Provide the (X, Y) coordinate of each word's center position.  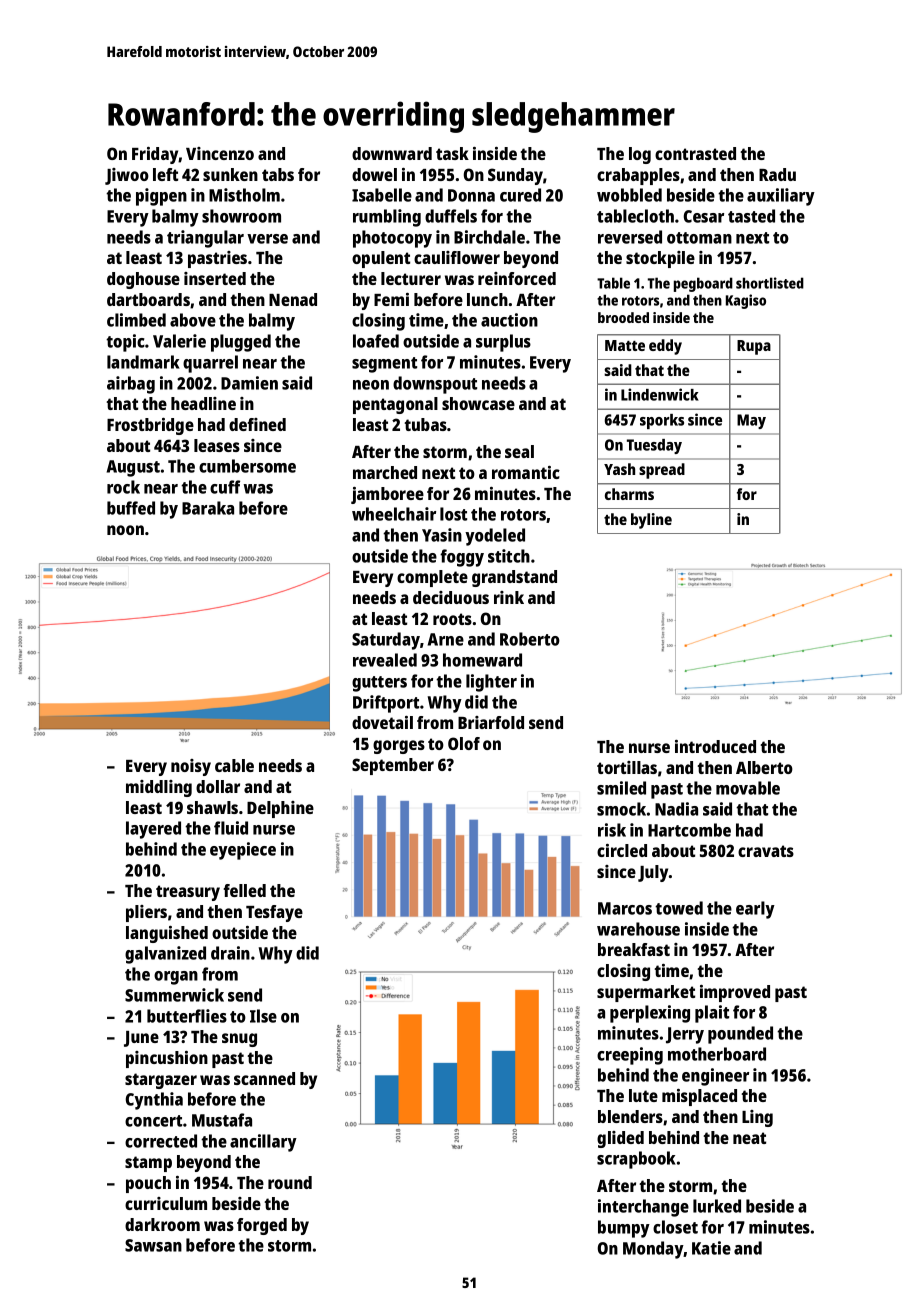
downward (392, 153)
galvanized (165, 955)
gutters (379, 684)
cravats (766, 851)
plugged (241, 343)
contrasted (695, 153)
